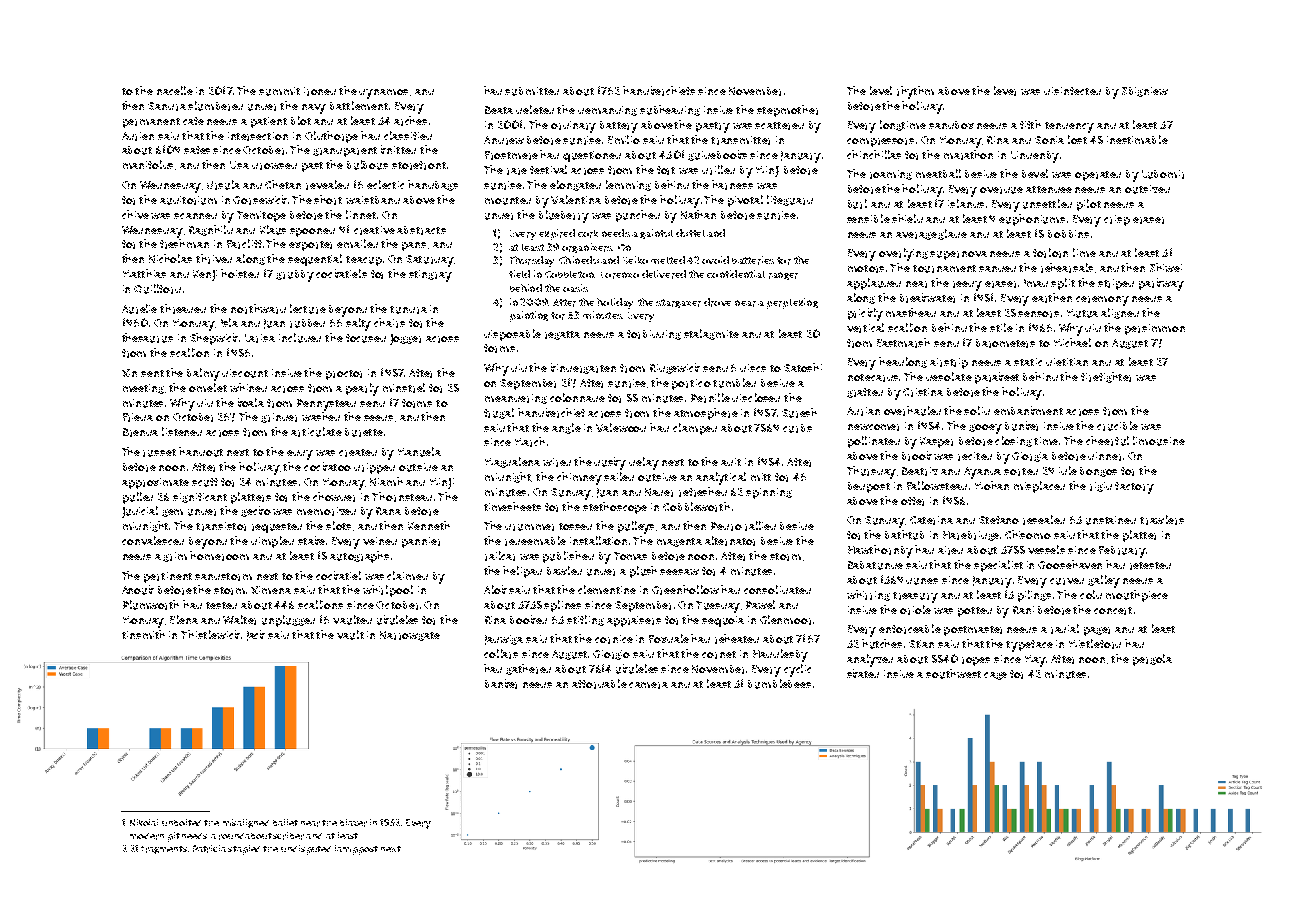  What do you see at coordinates (1072, 342) in the page?
I see `Michael` at bounding box center [1072, 342].
